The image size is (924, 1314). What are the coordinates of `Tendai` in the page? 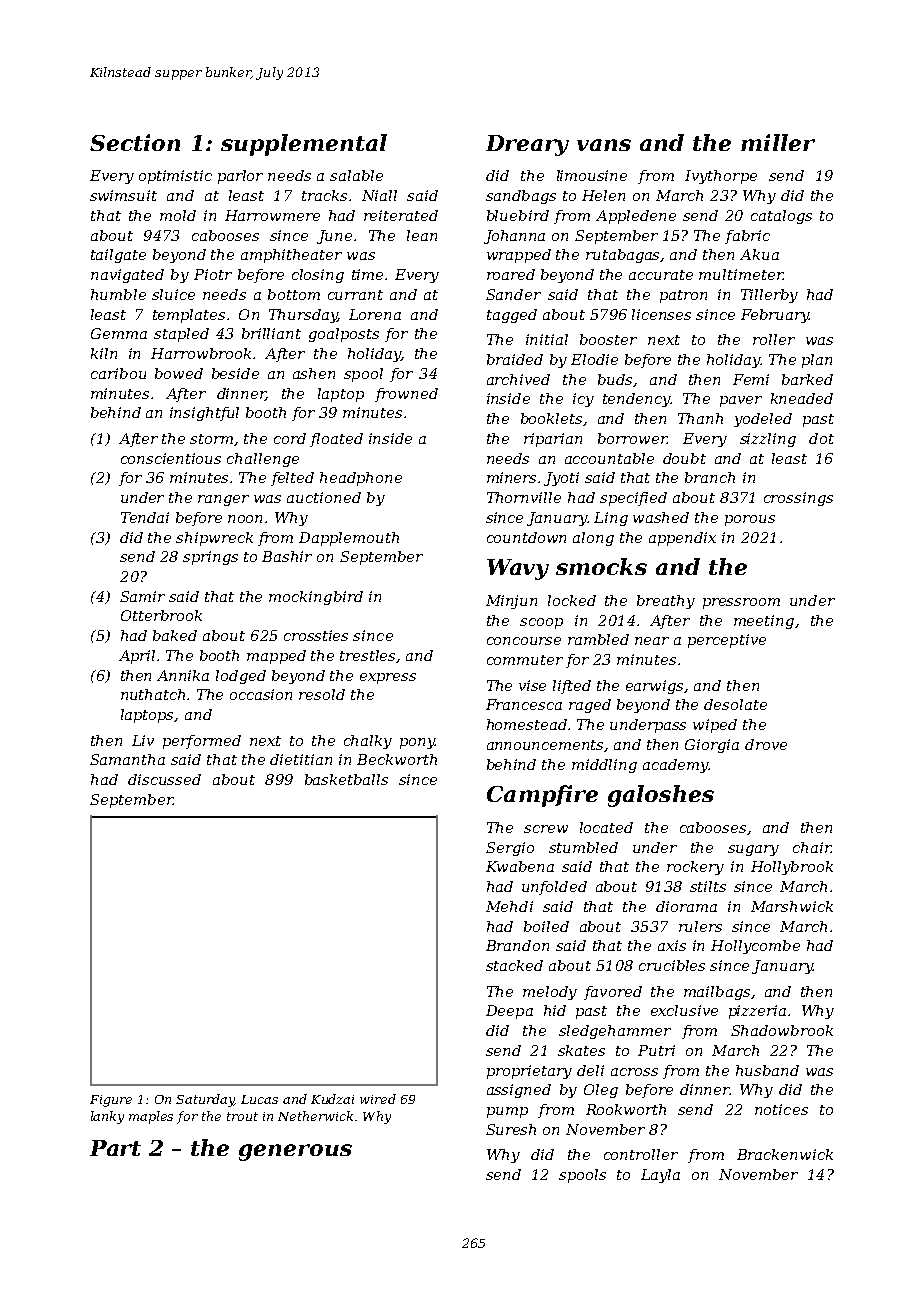 It's located at (145, 517).
